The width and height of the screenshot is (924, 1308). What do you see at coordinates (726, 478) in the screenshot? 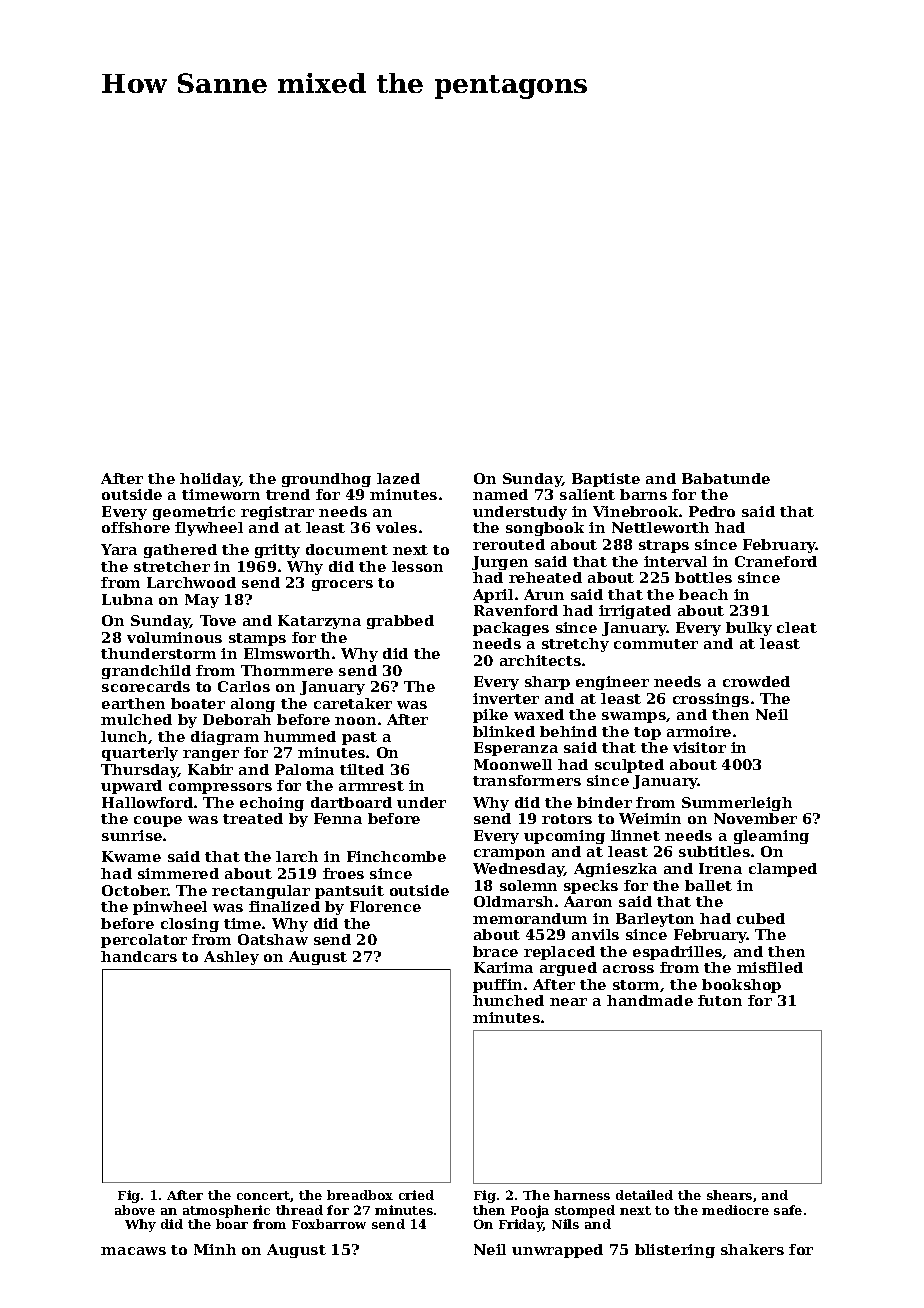
I see `Babatunde` at bounding box center [726, 478].
